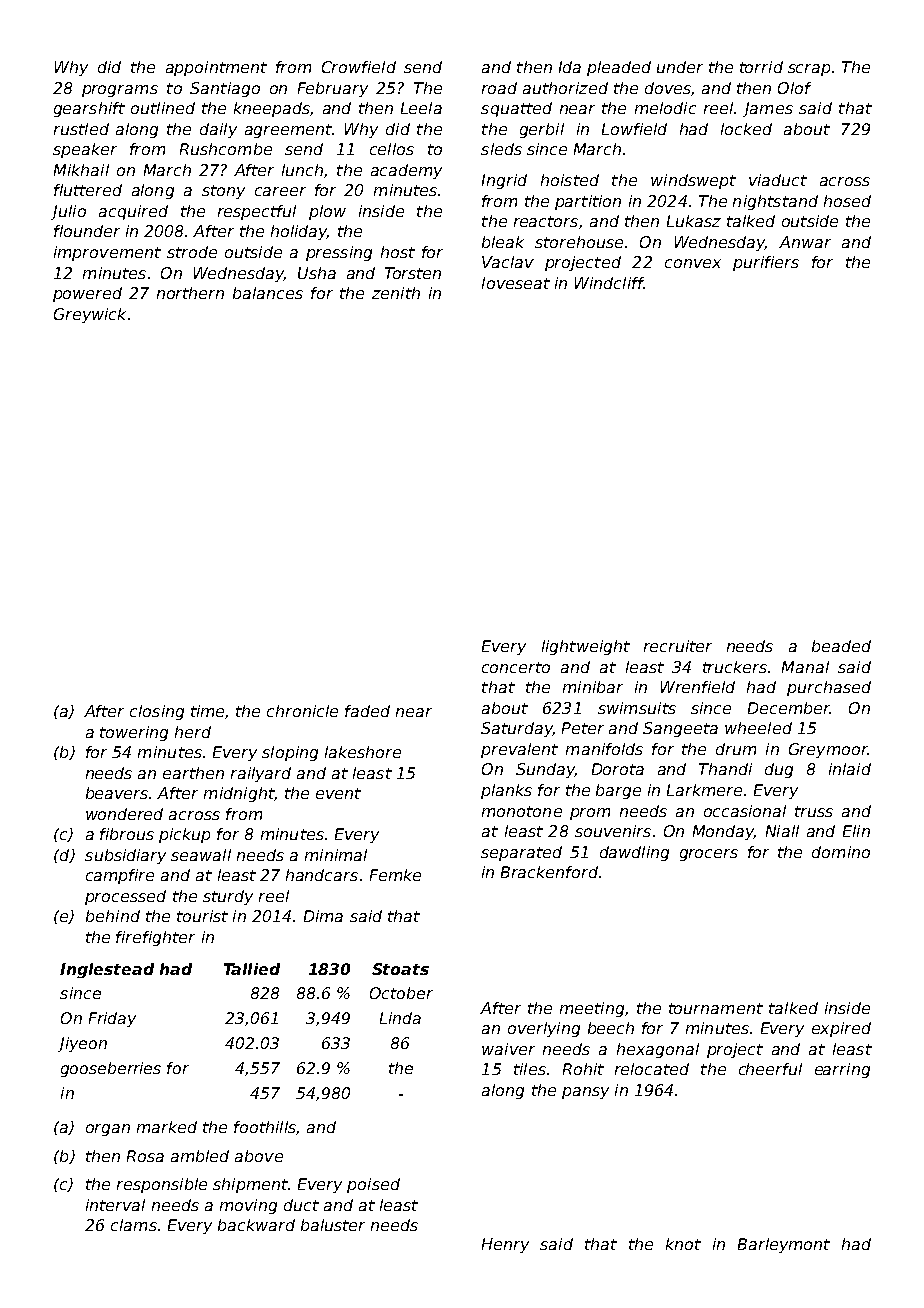 The image size is (924, 1308). Describe the element at coordinates (396, 293) in the screenshot. I see `zenith` at that location.
